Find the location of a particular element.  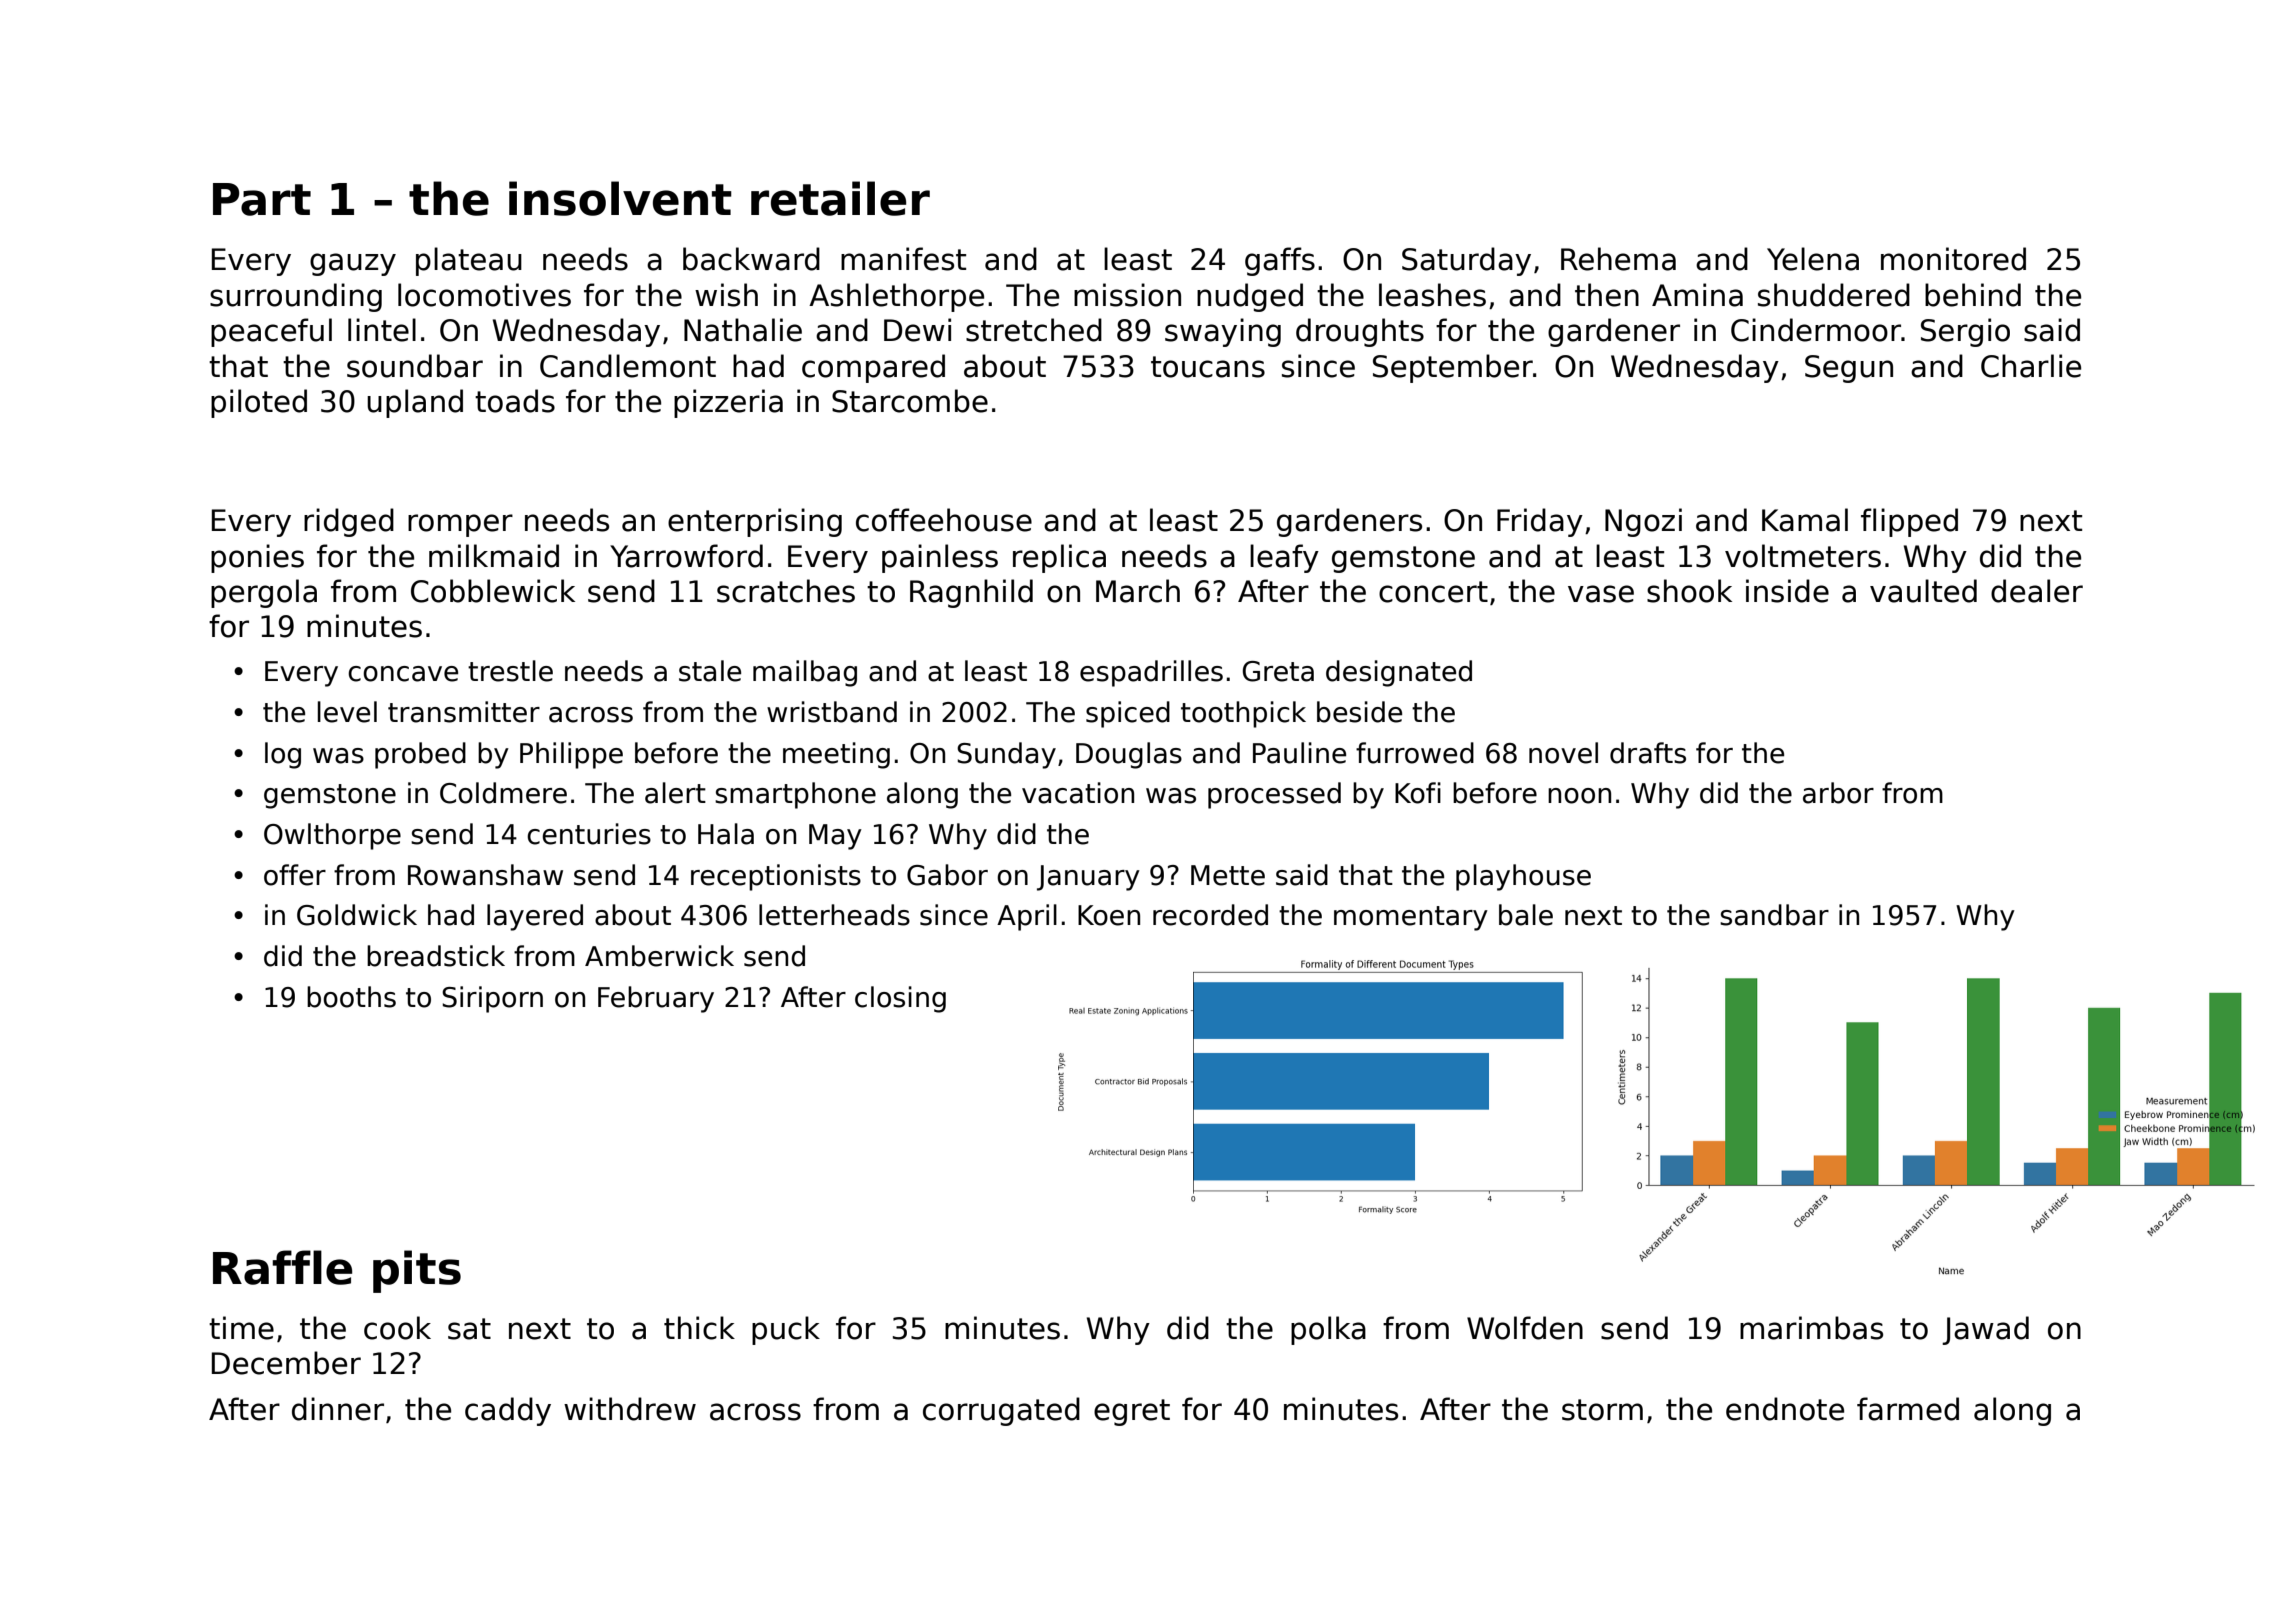

breadstick is located at coordinates (436, 956).
